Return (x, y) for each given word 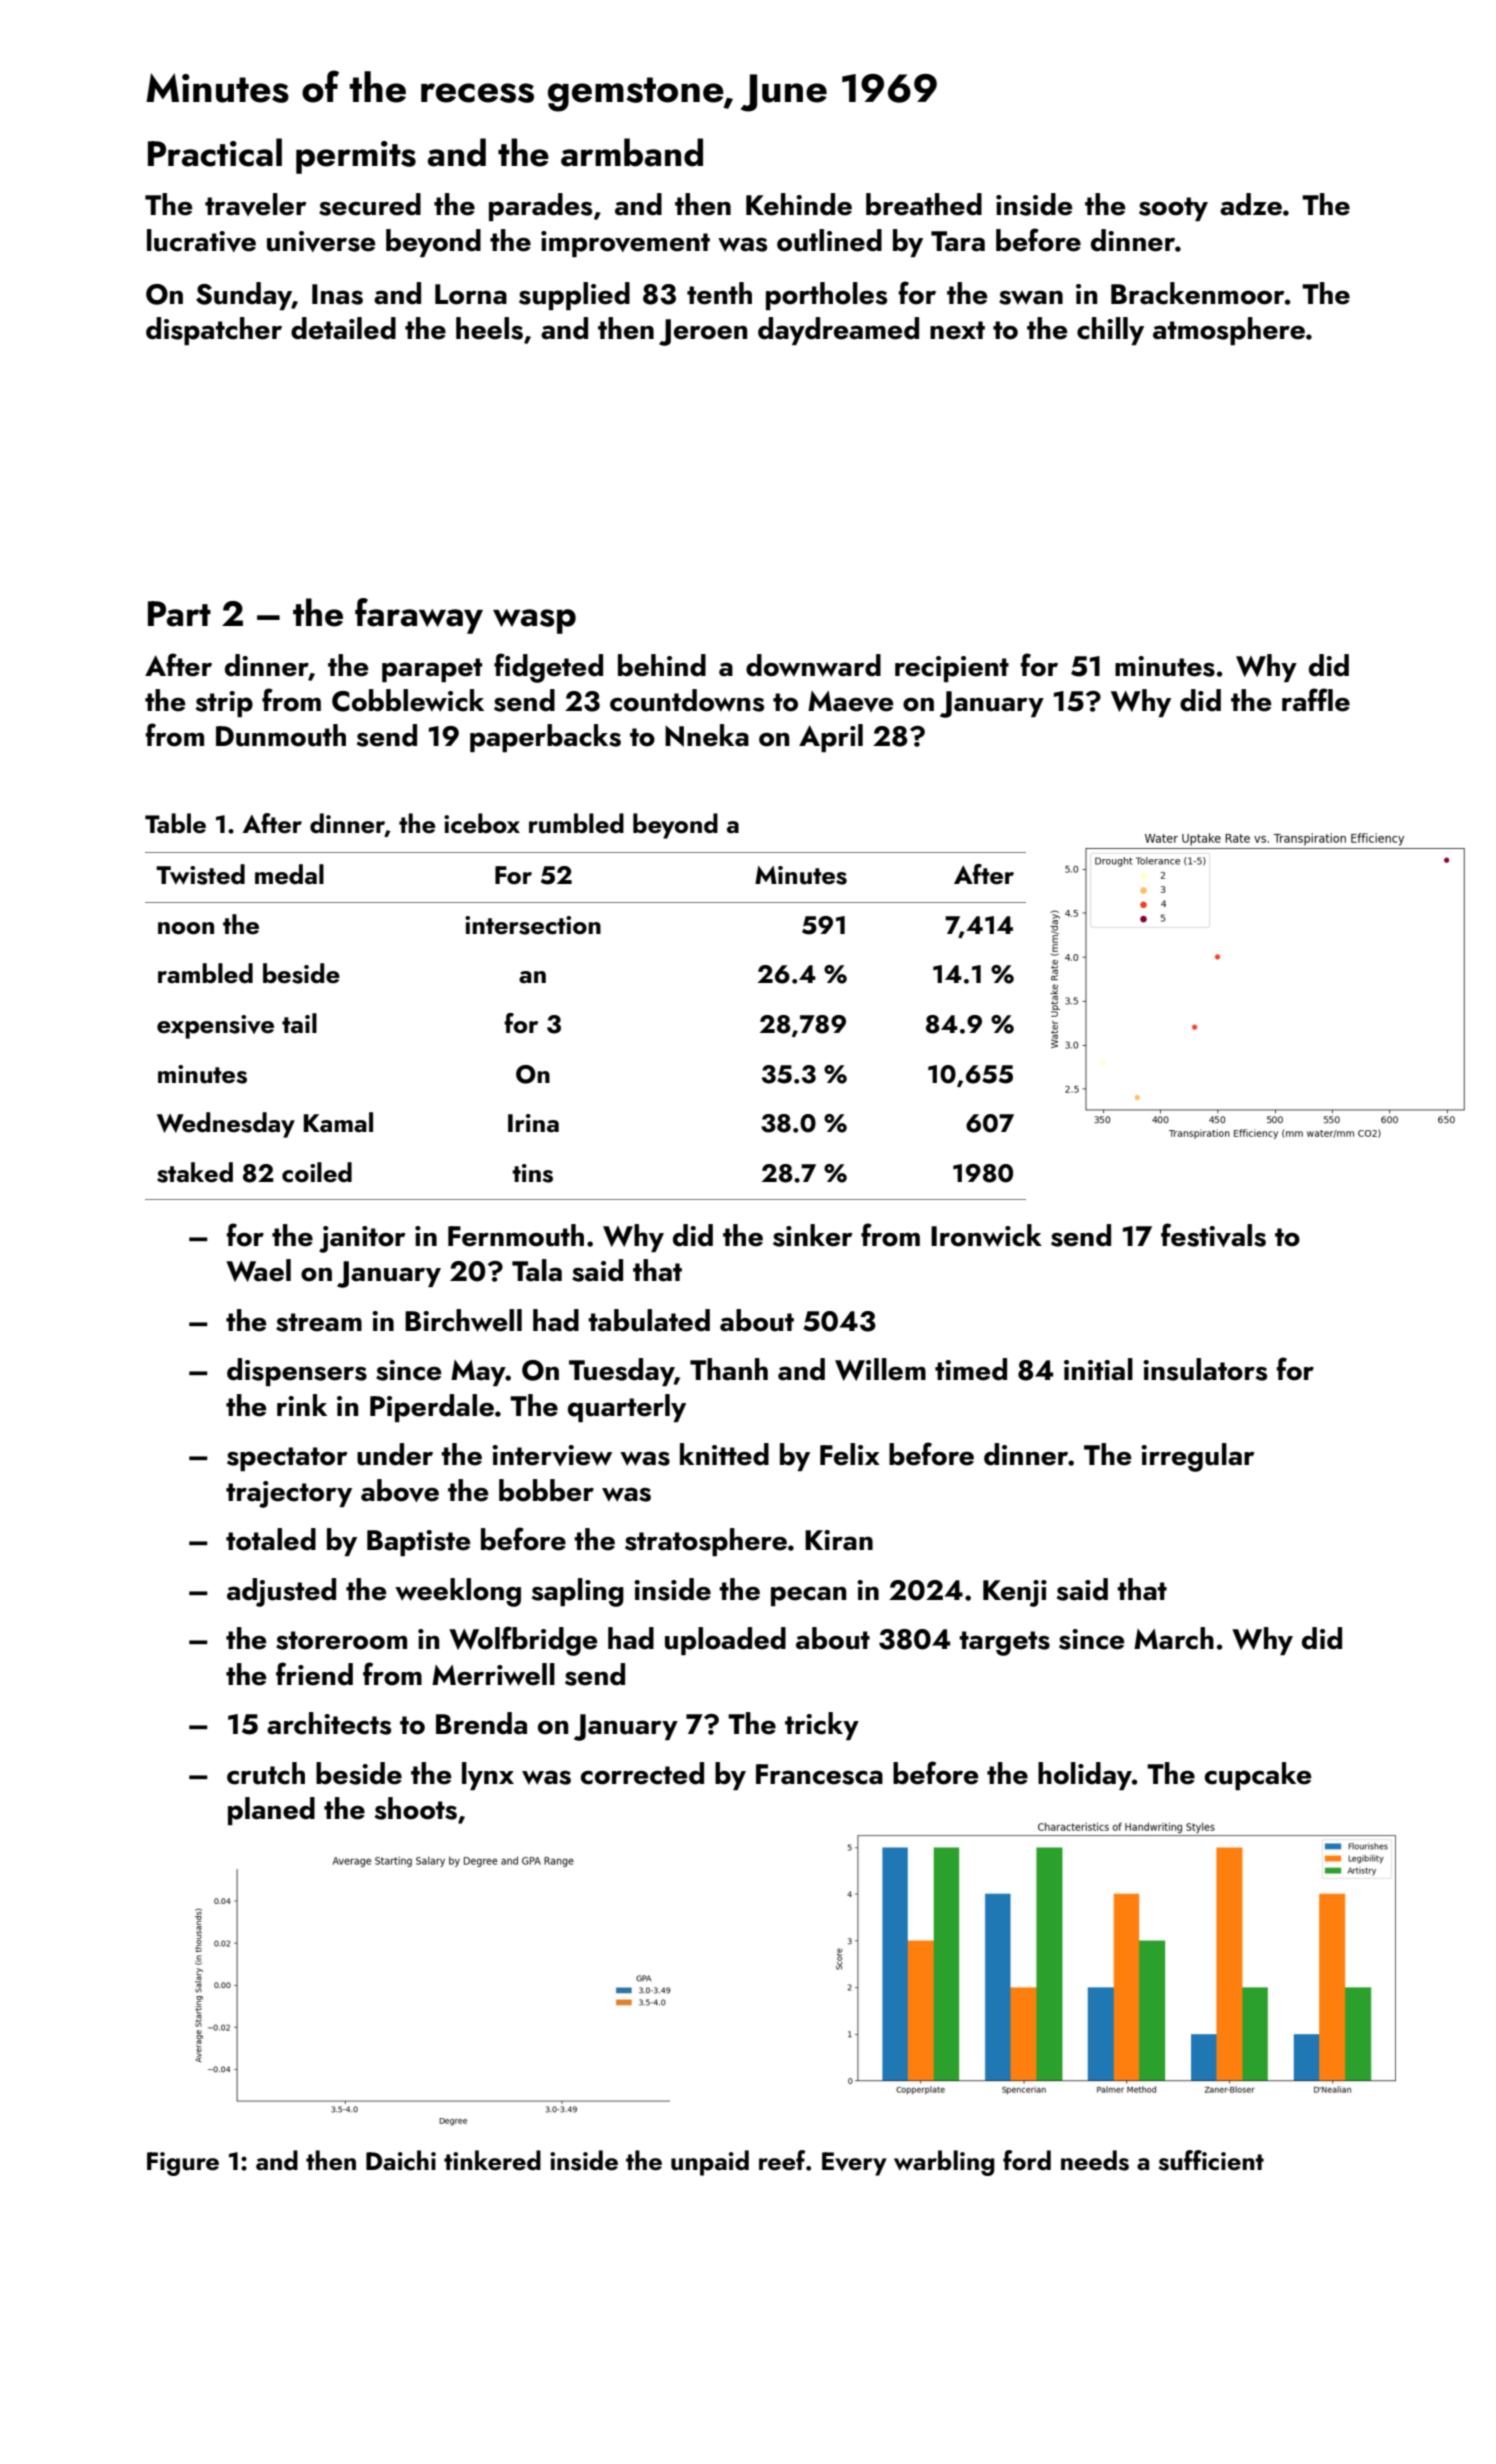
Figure (183, 2164)
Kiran (839, 1540)
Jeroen (703, 332)
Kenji (1015, 1593)
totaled (271, 1539)
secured (370, 204)
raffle (1316, 700)
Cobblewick (408, 700)
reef (782, 2160)
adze (1251, 204)
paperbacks (545, 738)
